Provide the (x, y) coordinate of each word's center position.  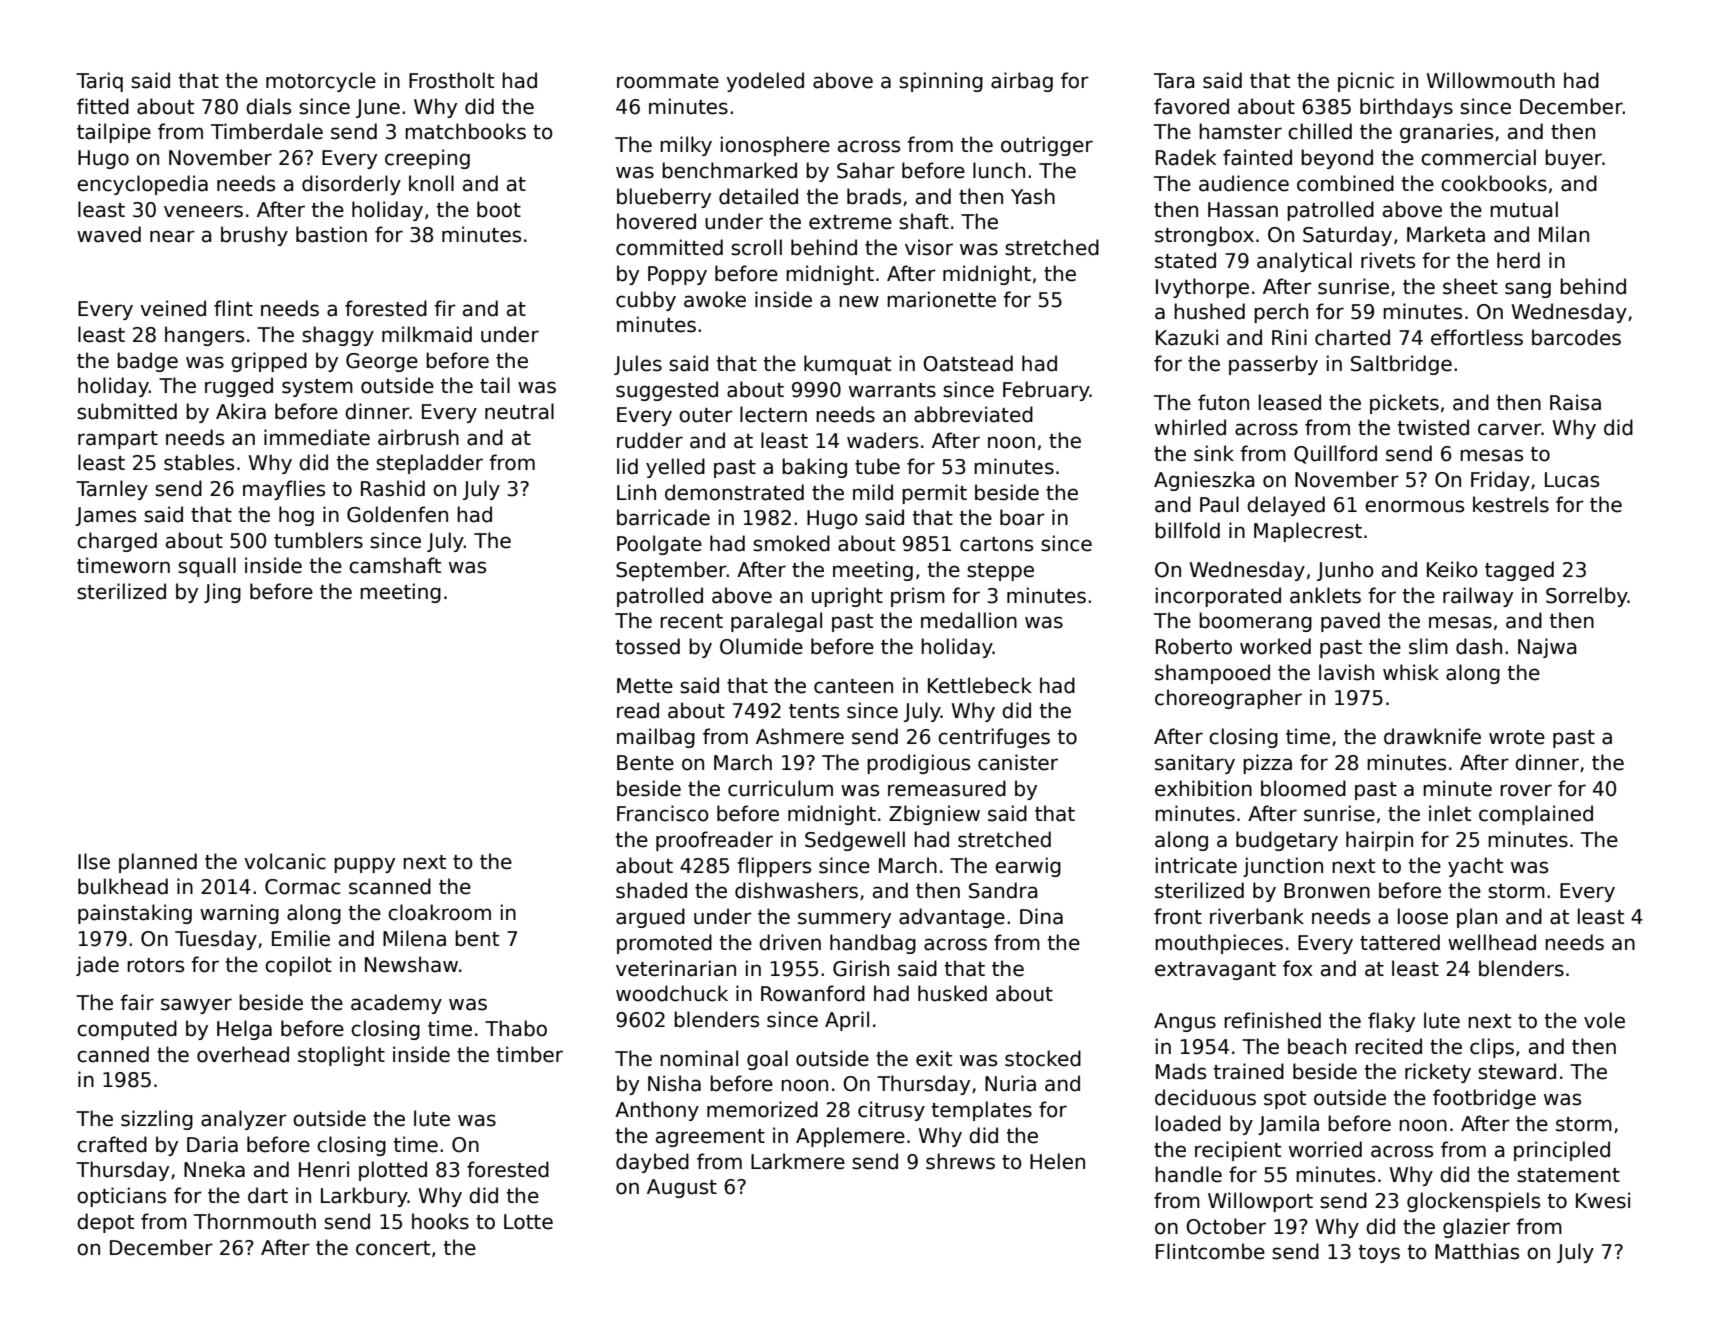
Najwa (1547, 648)
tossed (648, 646)
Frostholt (451, 80)
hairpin (1379, 841)
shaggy (338, 336)
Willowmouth (1491, 80)
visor (929, 247)
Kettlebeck (980, 685)
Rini (1289, 337)
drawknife (1432, 736)
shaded (651, 890)
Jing (222, 593)
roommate (668, 81)
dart (268, 1195)
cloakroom (439, 912)
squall (207, 567)
